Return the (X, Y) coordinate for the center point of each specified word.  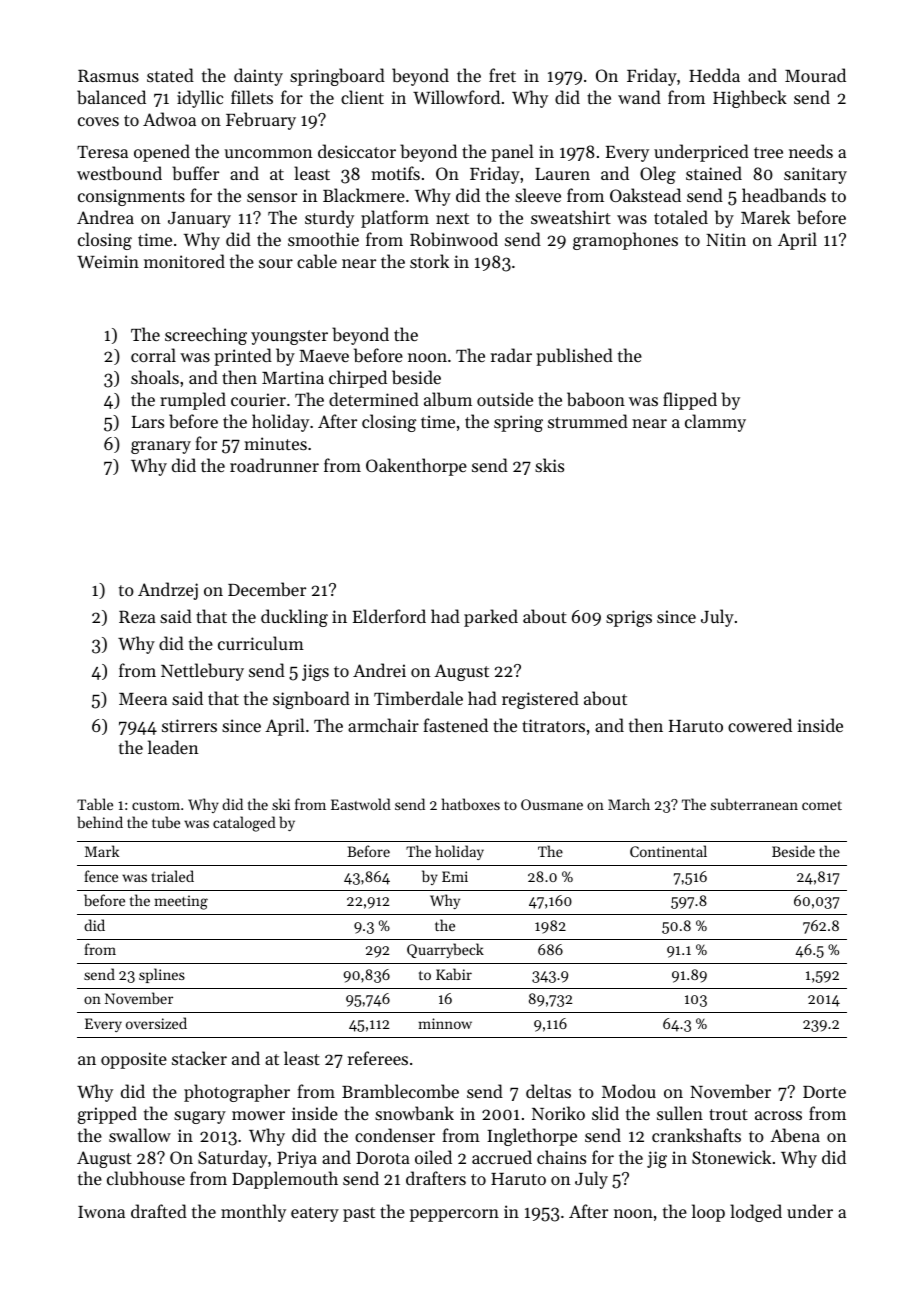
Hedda (714, 75)
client (362, 97)
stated (170, 75)
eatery (315, 1214)
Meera (143, 699)
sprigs (629, 618)
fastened (455, 725)
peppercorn (454, 1215)
